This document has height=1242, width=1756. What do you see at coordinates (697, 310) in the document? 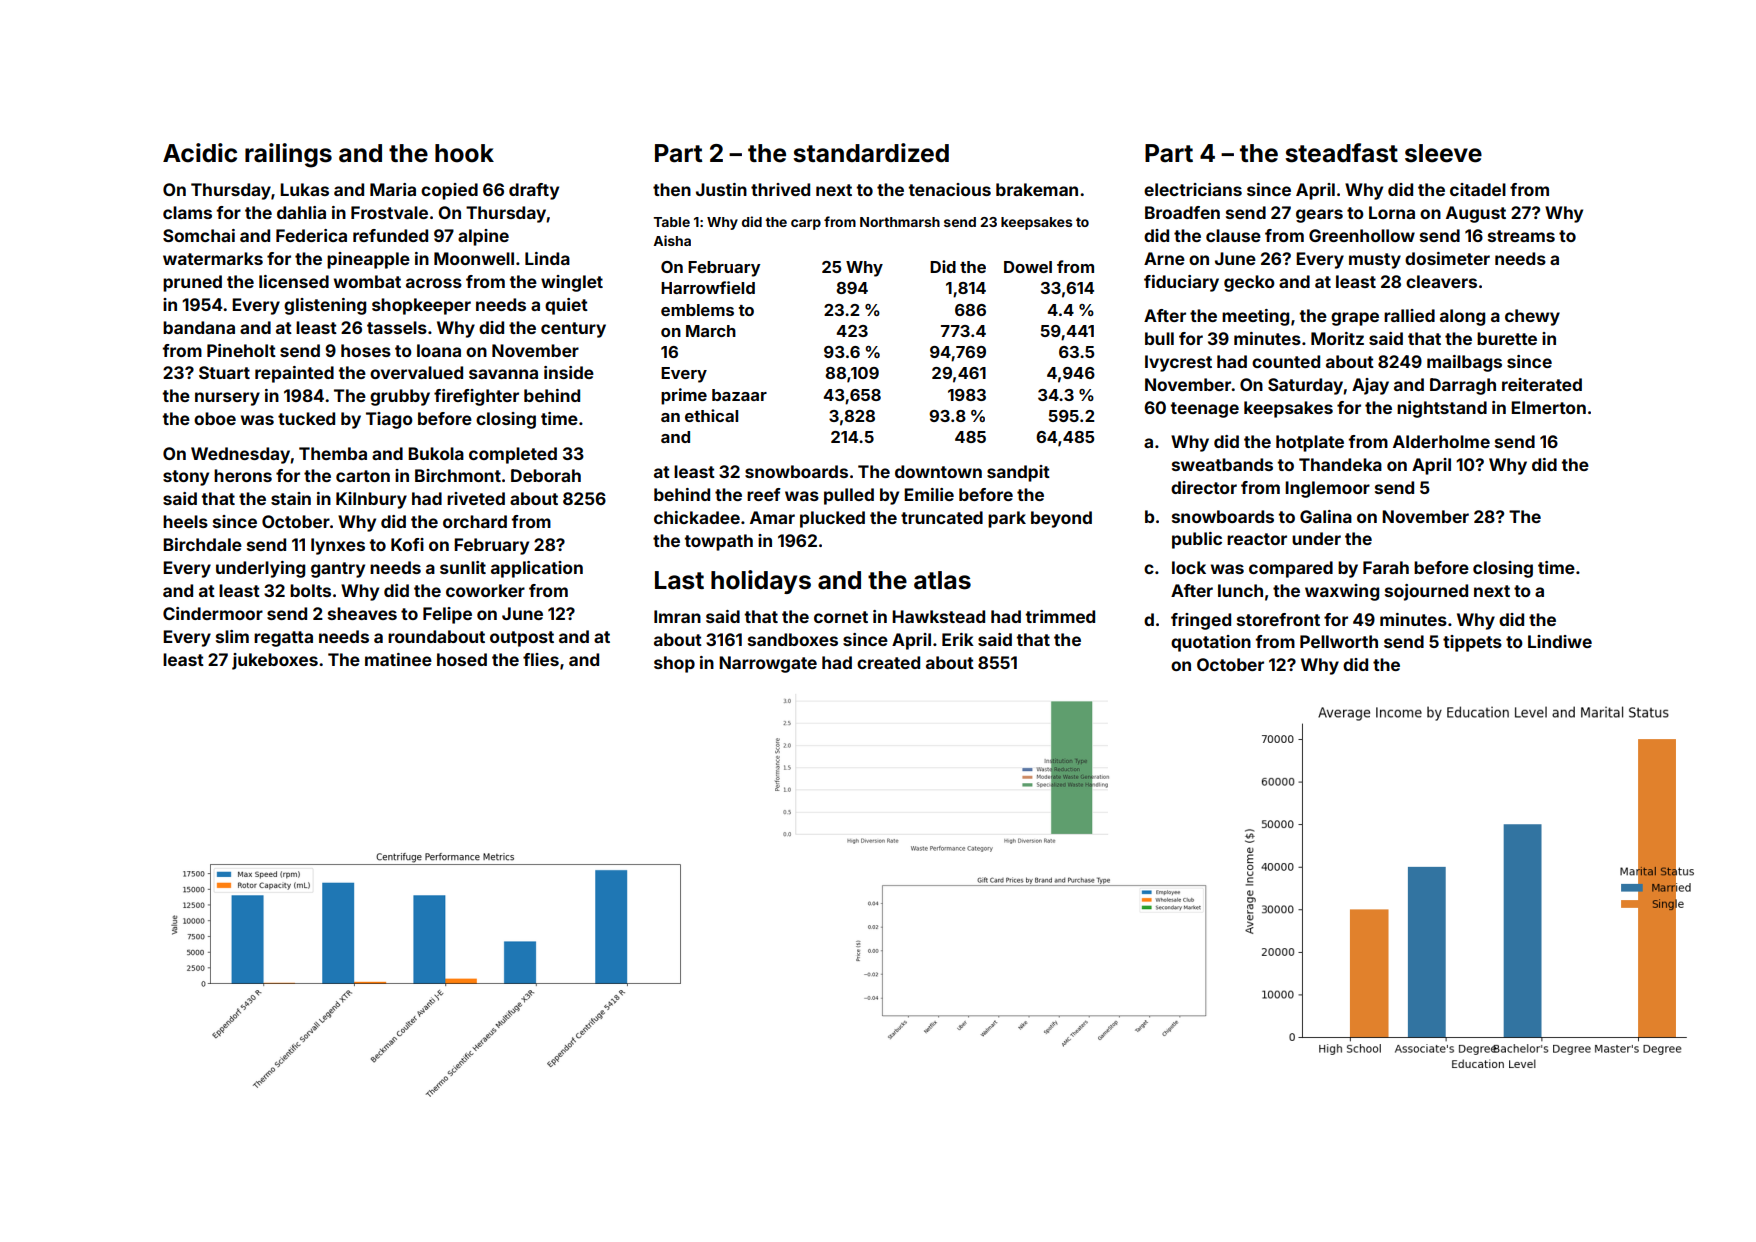
I see `emblems` at bounding box center [697, 310].
